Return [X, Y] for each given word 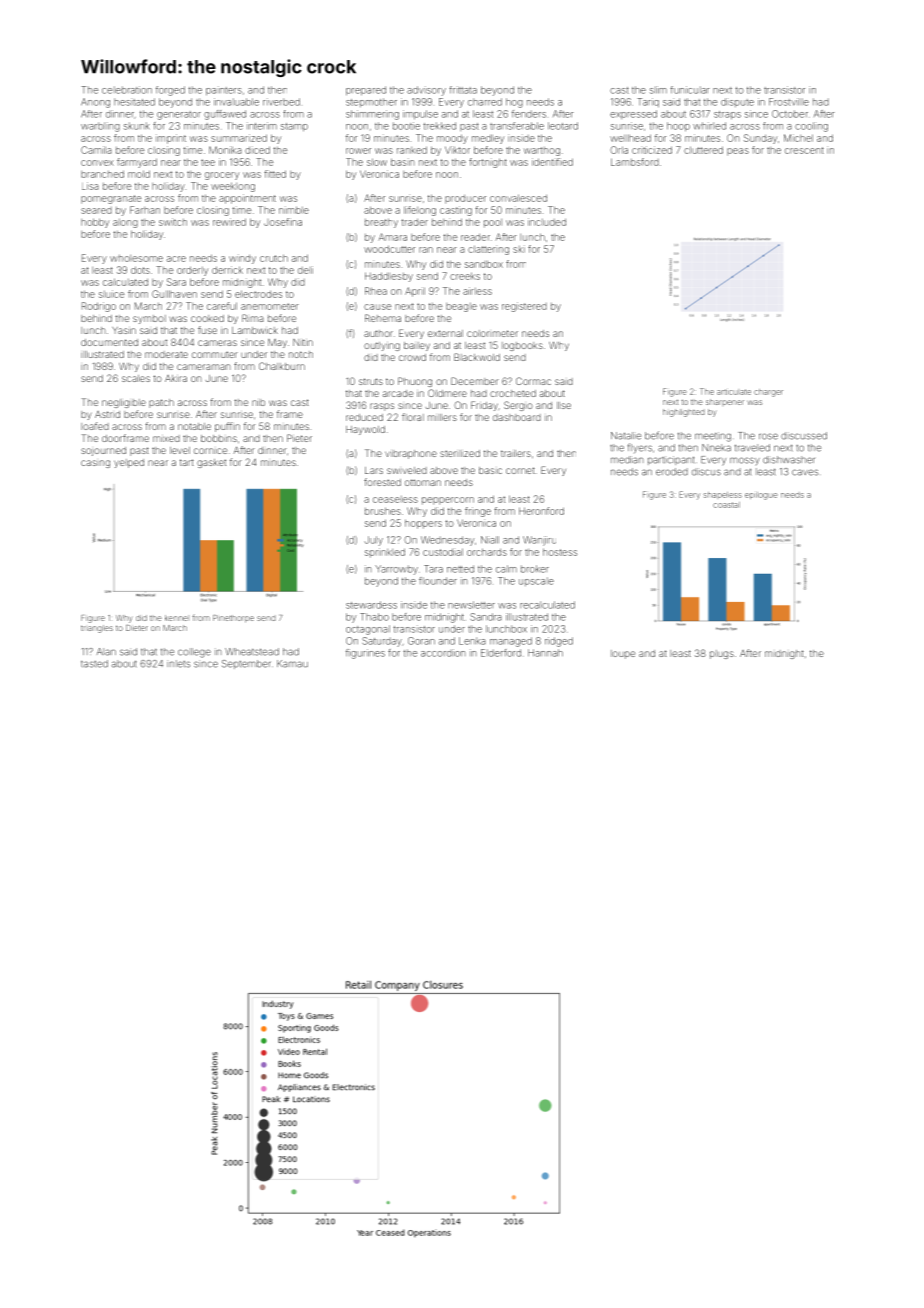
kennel [176, 618]
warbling [100, 127]
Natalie [626, 436]
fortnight [488, 163]
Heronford [541, 511]
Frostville [789, 102]
